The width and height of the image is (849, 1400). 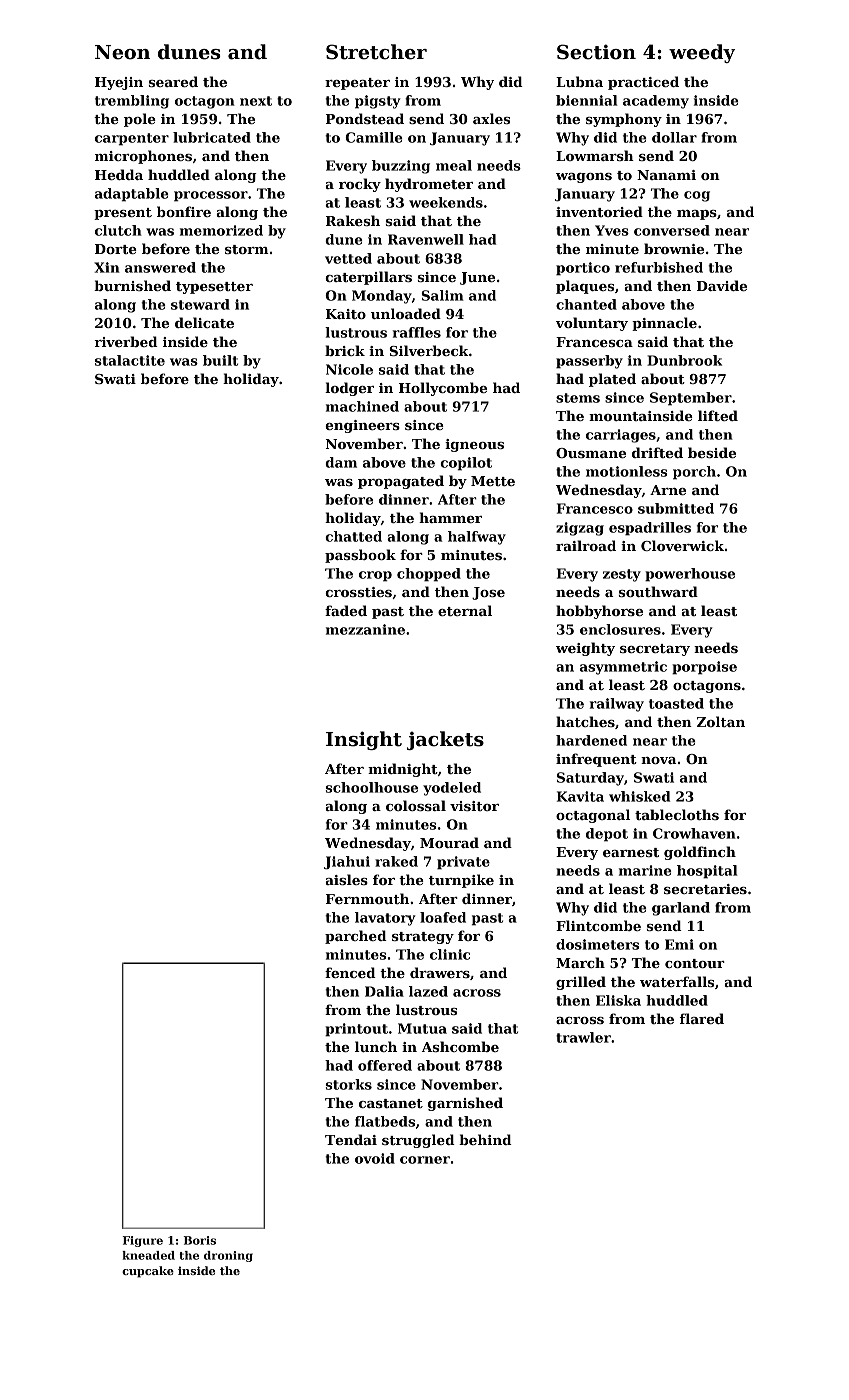 I want to click on ovoid, so click(x=375, y=1158).
